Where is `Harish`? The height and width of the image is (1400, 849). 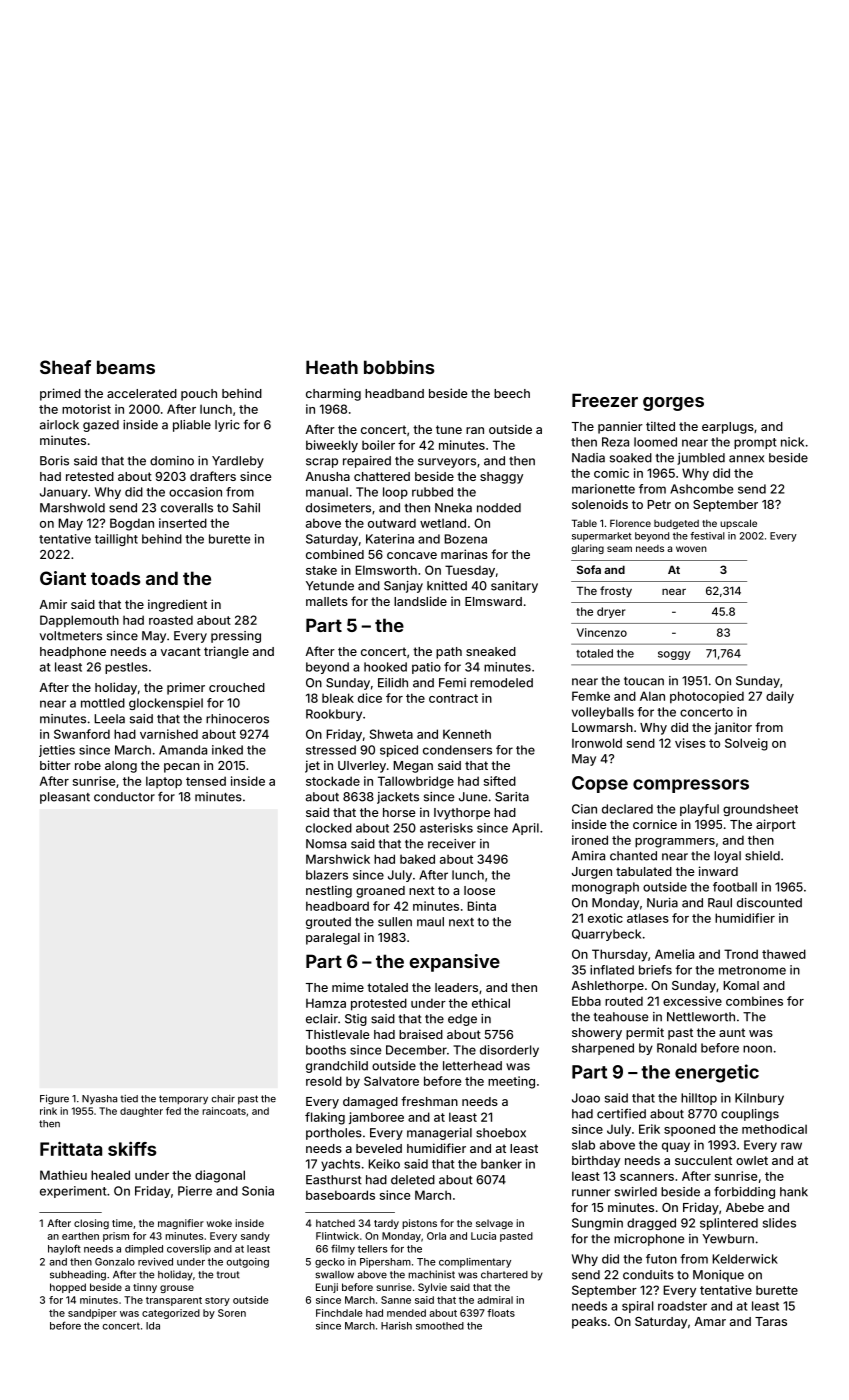
Harish is located at coordinates (396, 1326).
